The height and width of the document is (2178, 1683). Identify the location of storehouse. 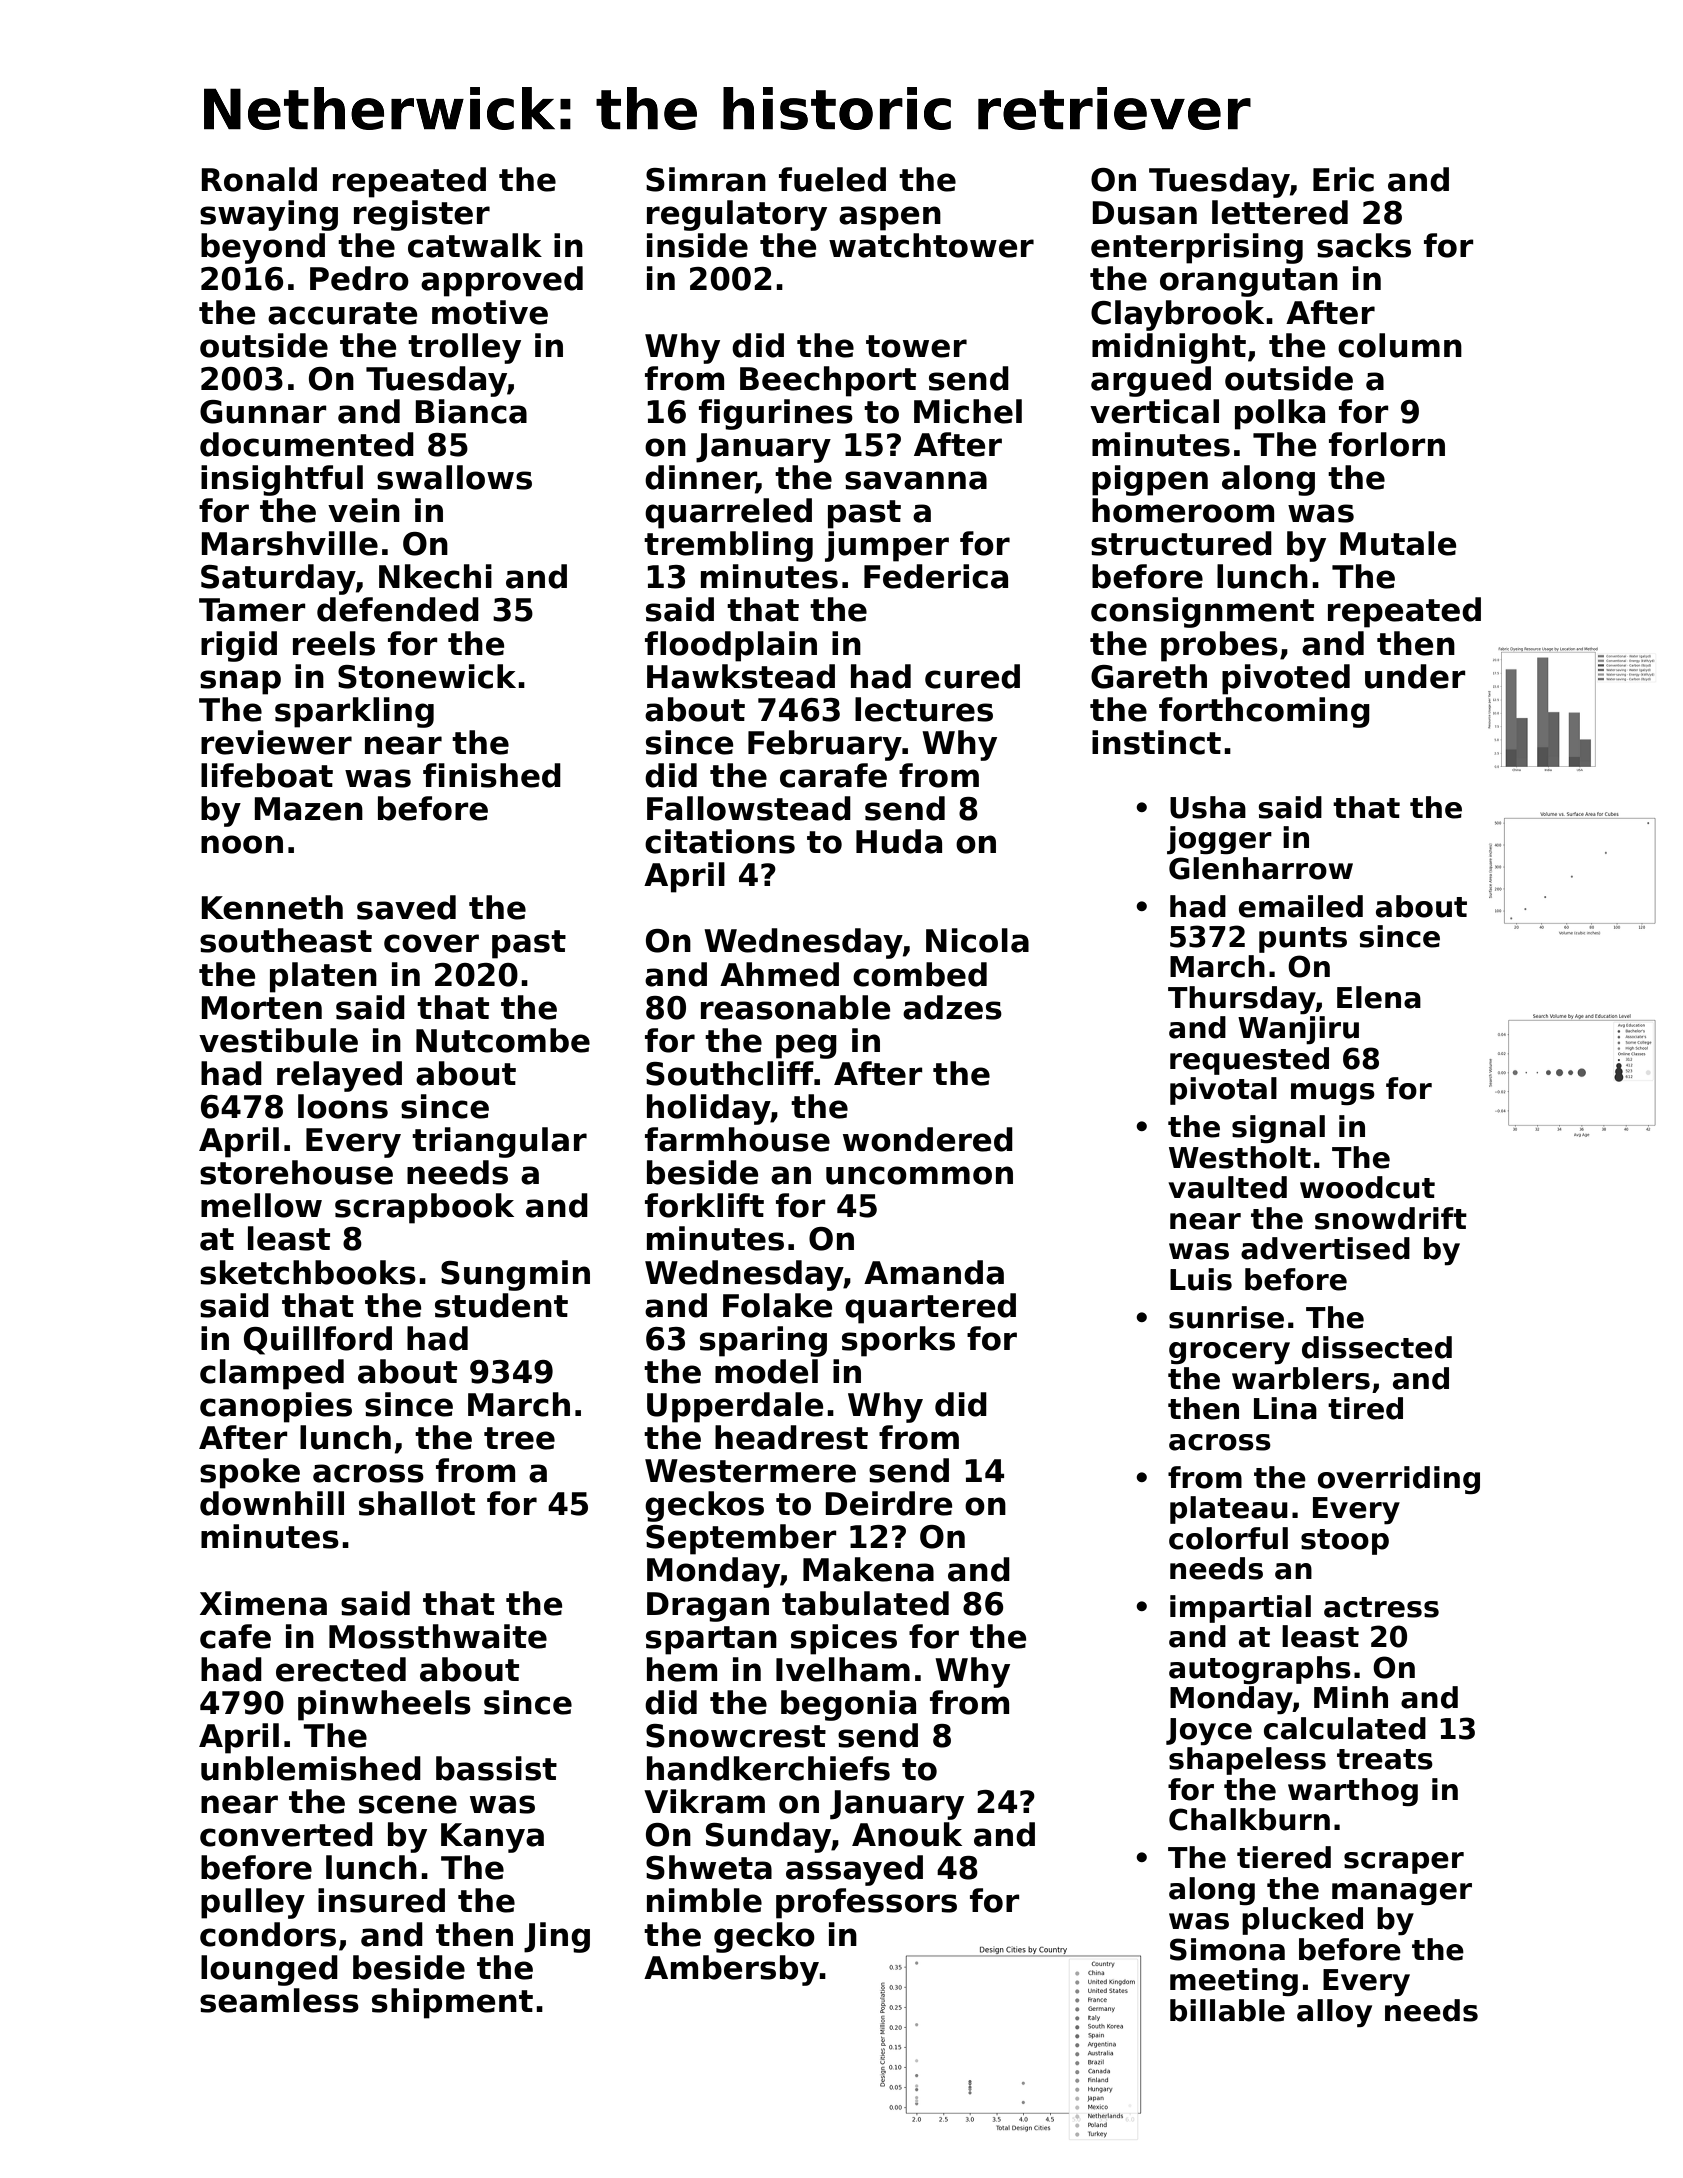
(296, 1172).
